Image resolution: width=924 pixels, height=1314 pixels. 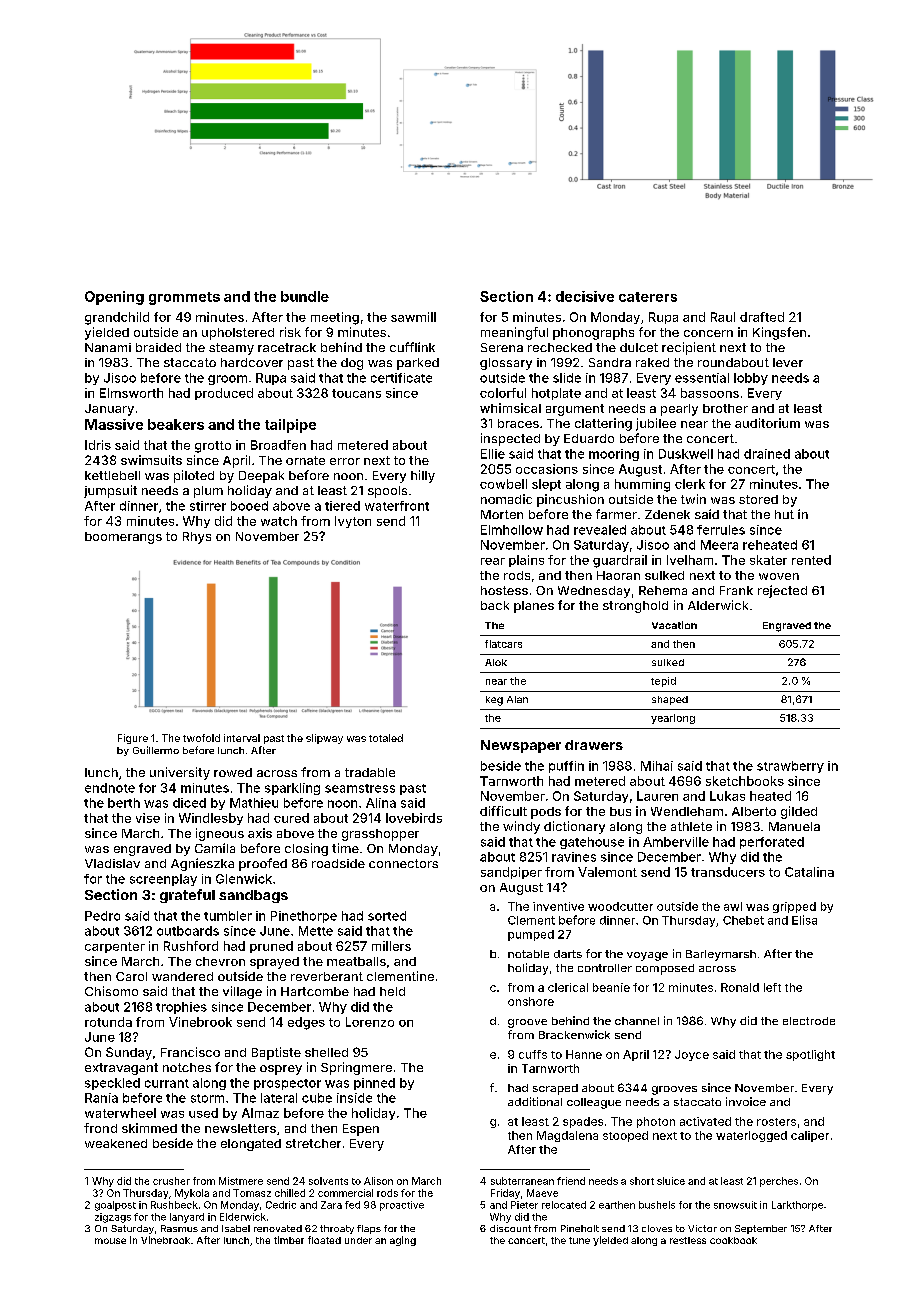 What do you see at coordinates (521, 746) in the screenshot?
I see `Newspaper` at bounding box center [521, 746].
